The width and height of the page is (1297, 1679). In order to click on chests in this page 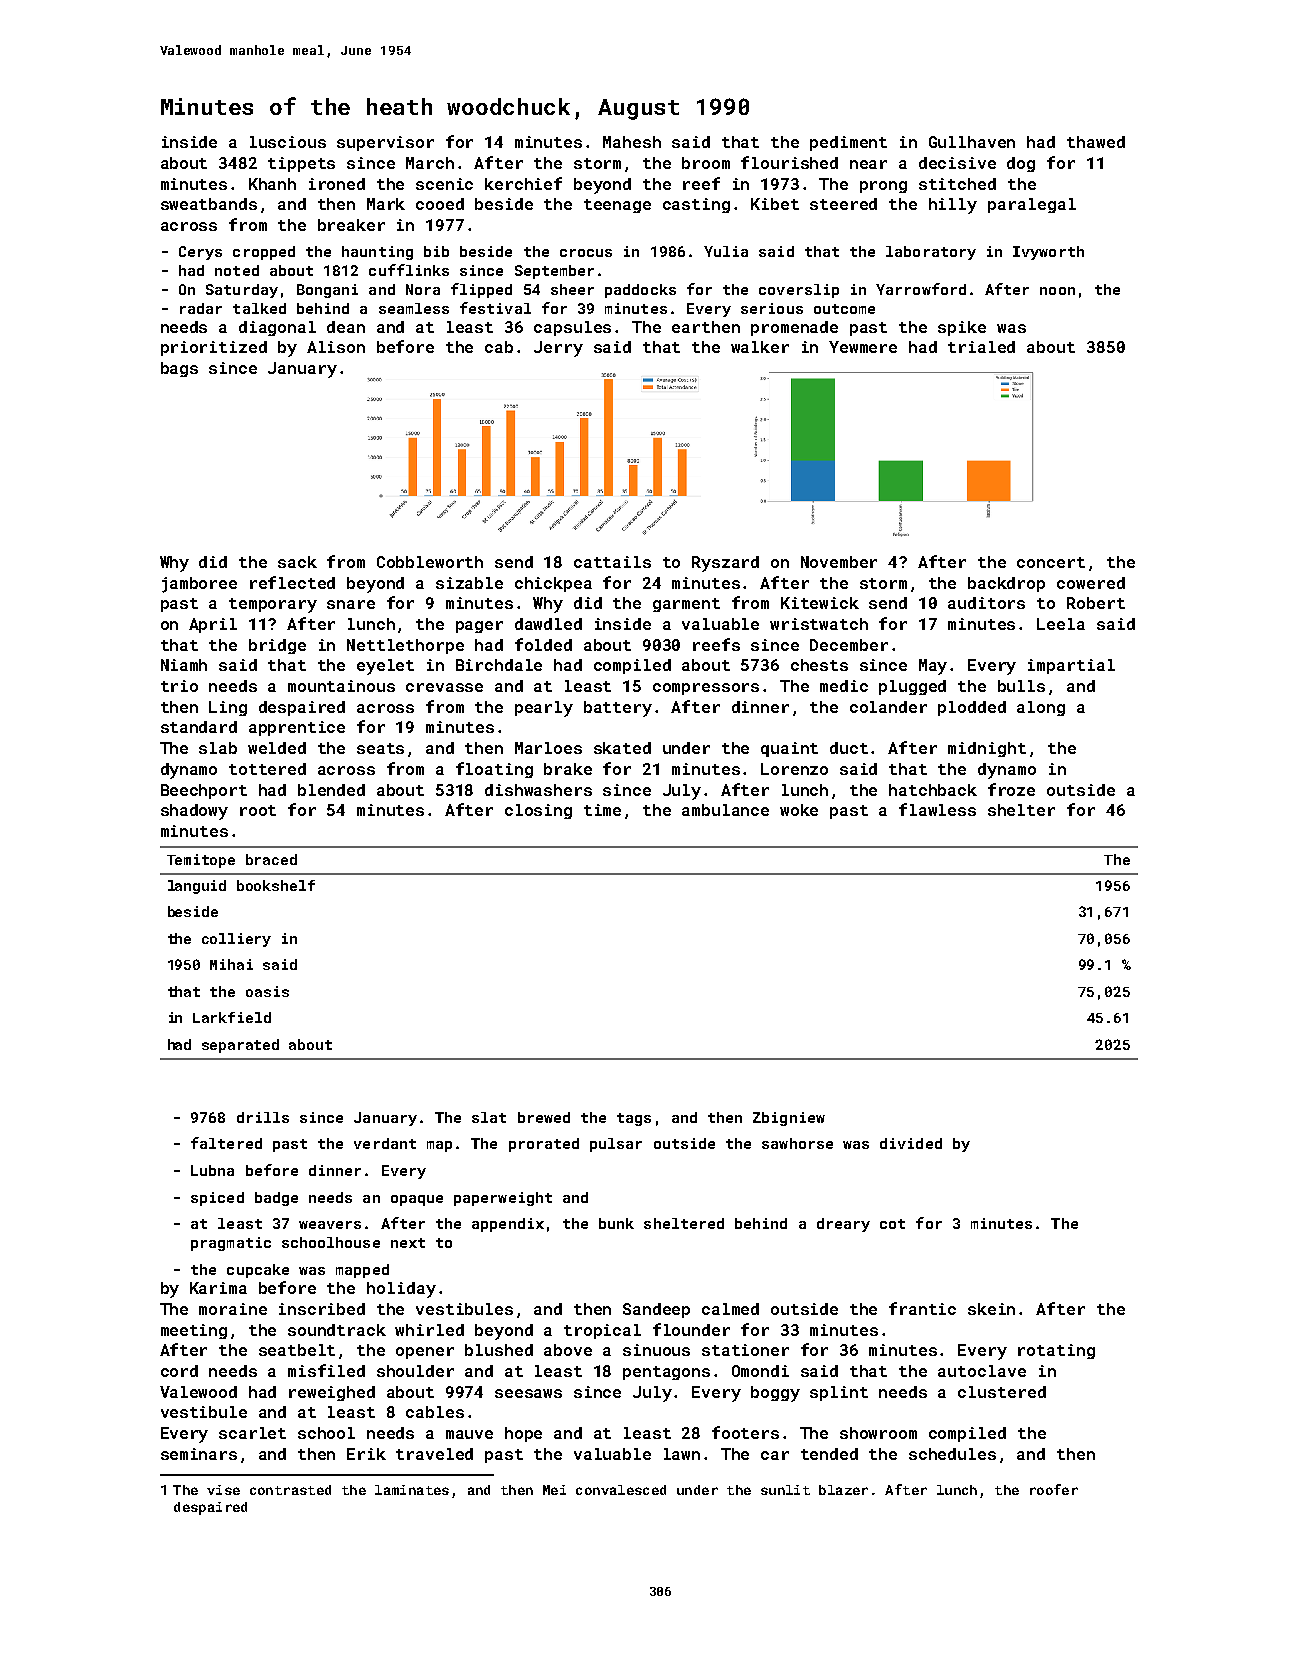, I will do `click(819, 665)`.
